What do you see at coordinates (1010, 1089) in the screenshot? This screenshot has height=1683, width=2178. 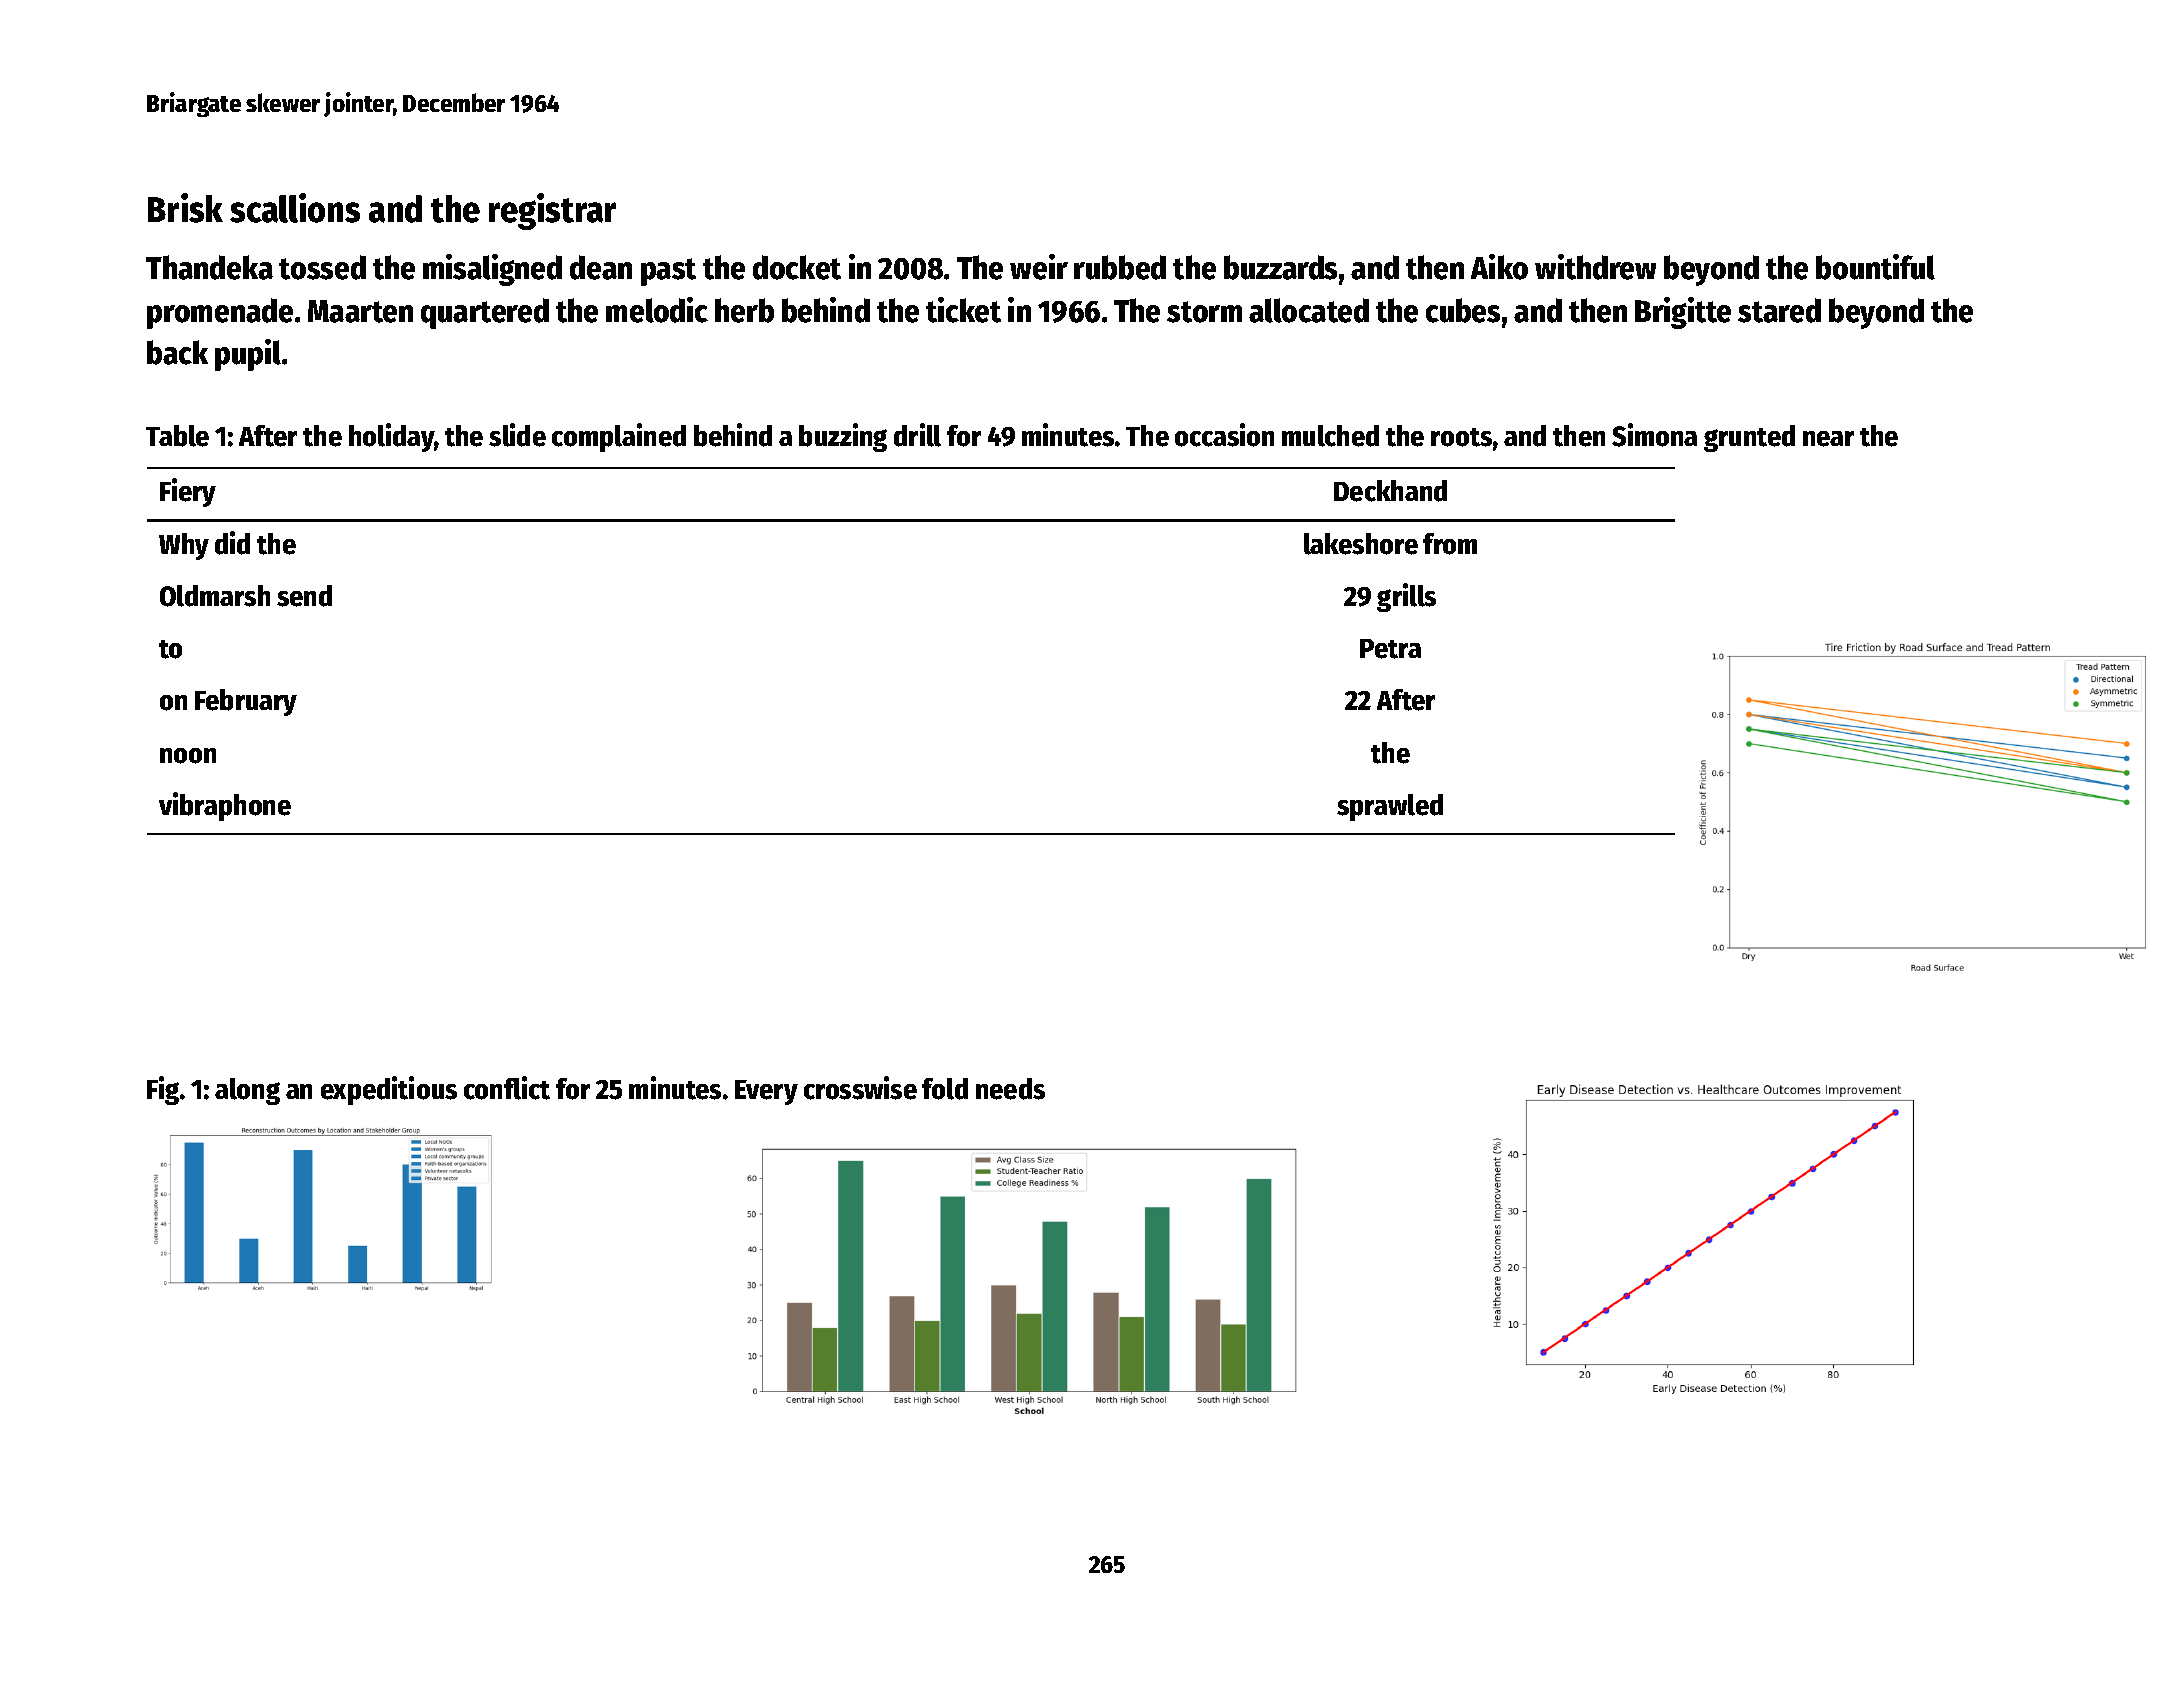 I see `needs` at bounding box center [1010, 1089].
